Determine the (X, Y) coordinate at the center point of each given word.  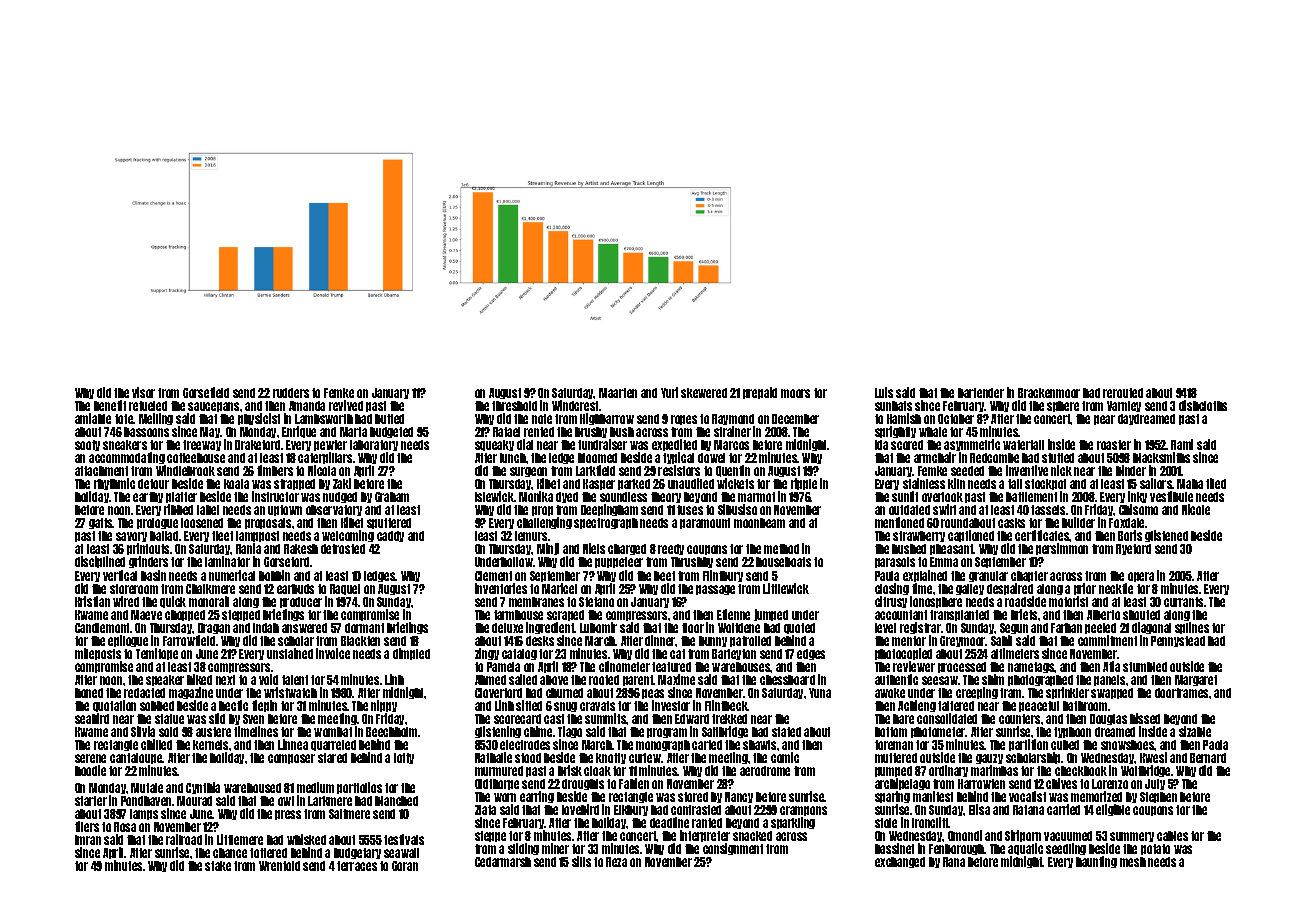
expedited (674, 445)
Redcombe (994, 458)
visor (143, 392)
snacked (752, 836)
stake (218, 866)
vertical (120, 575)
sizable (1195, 731)
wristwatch (290, 692)
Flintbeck (726, 705)
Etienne (733, 614)
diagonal (1151, 628)
